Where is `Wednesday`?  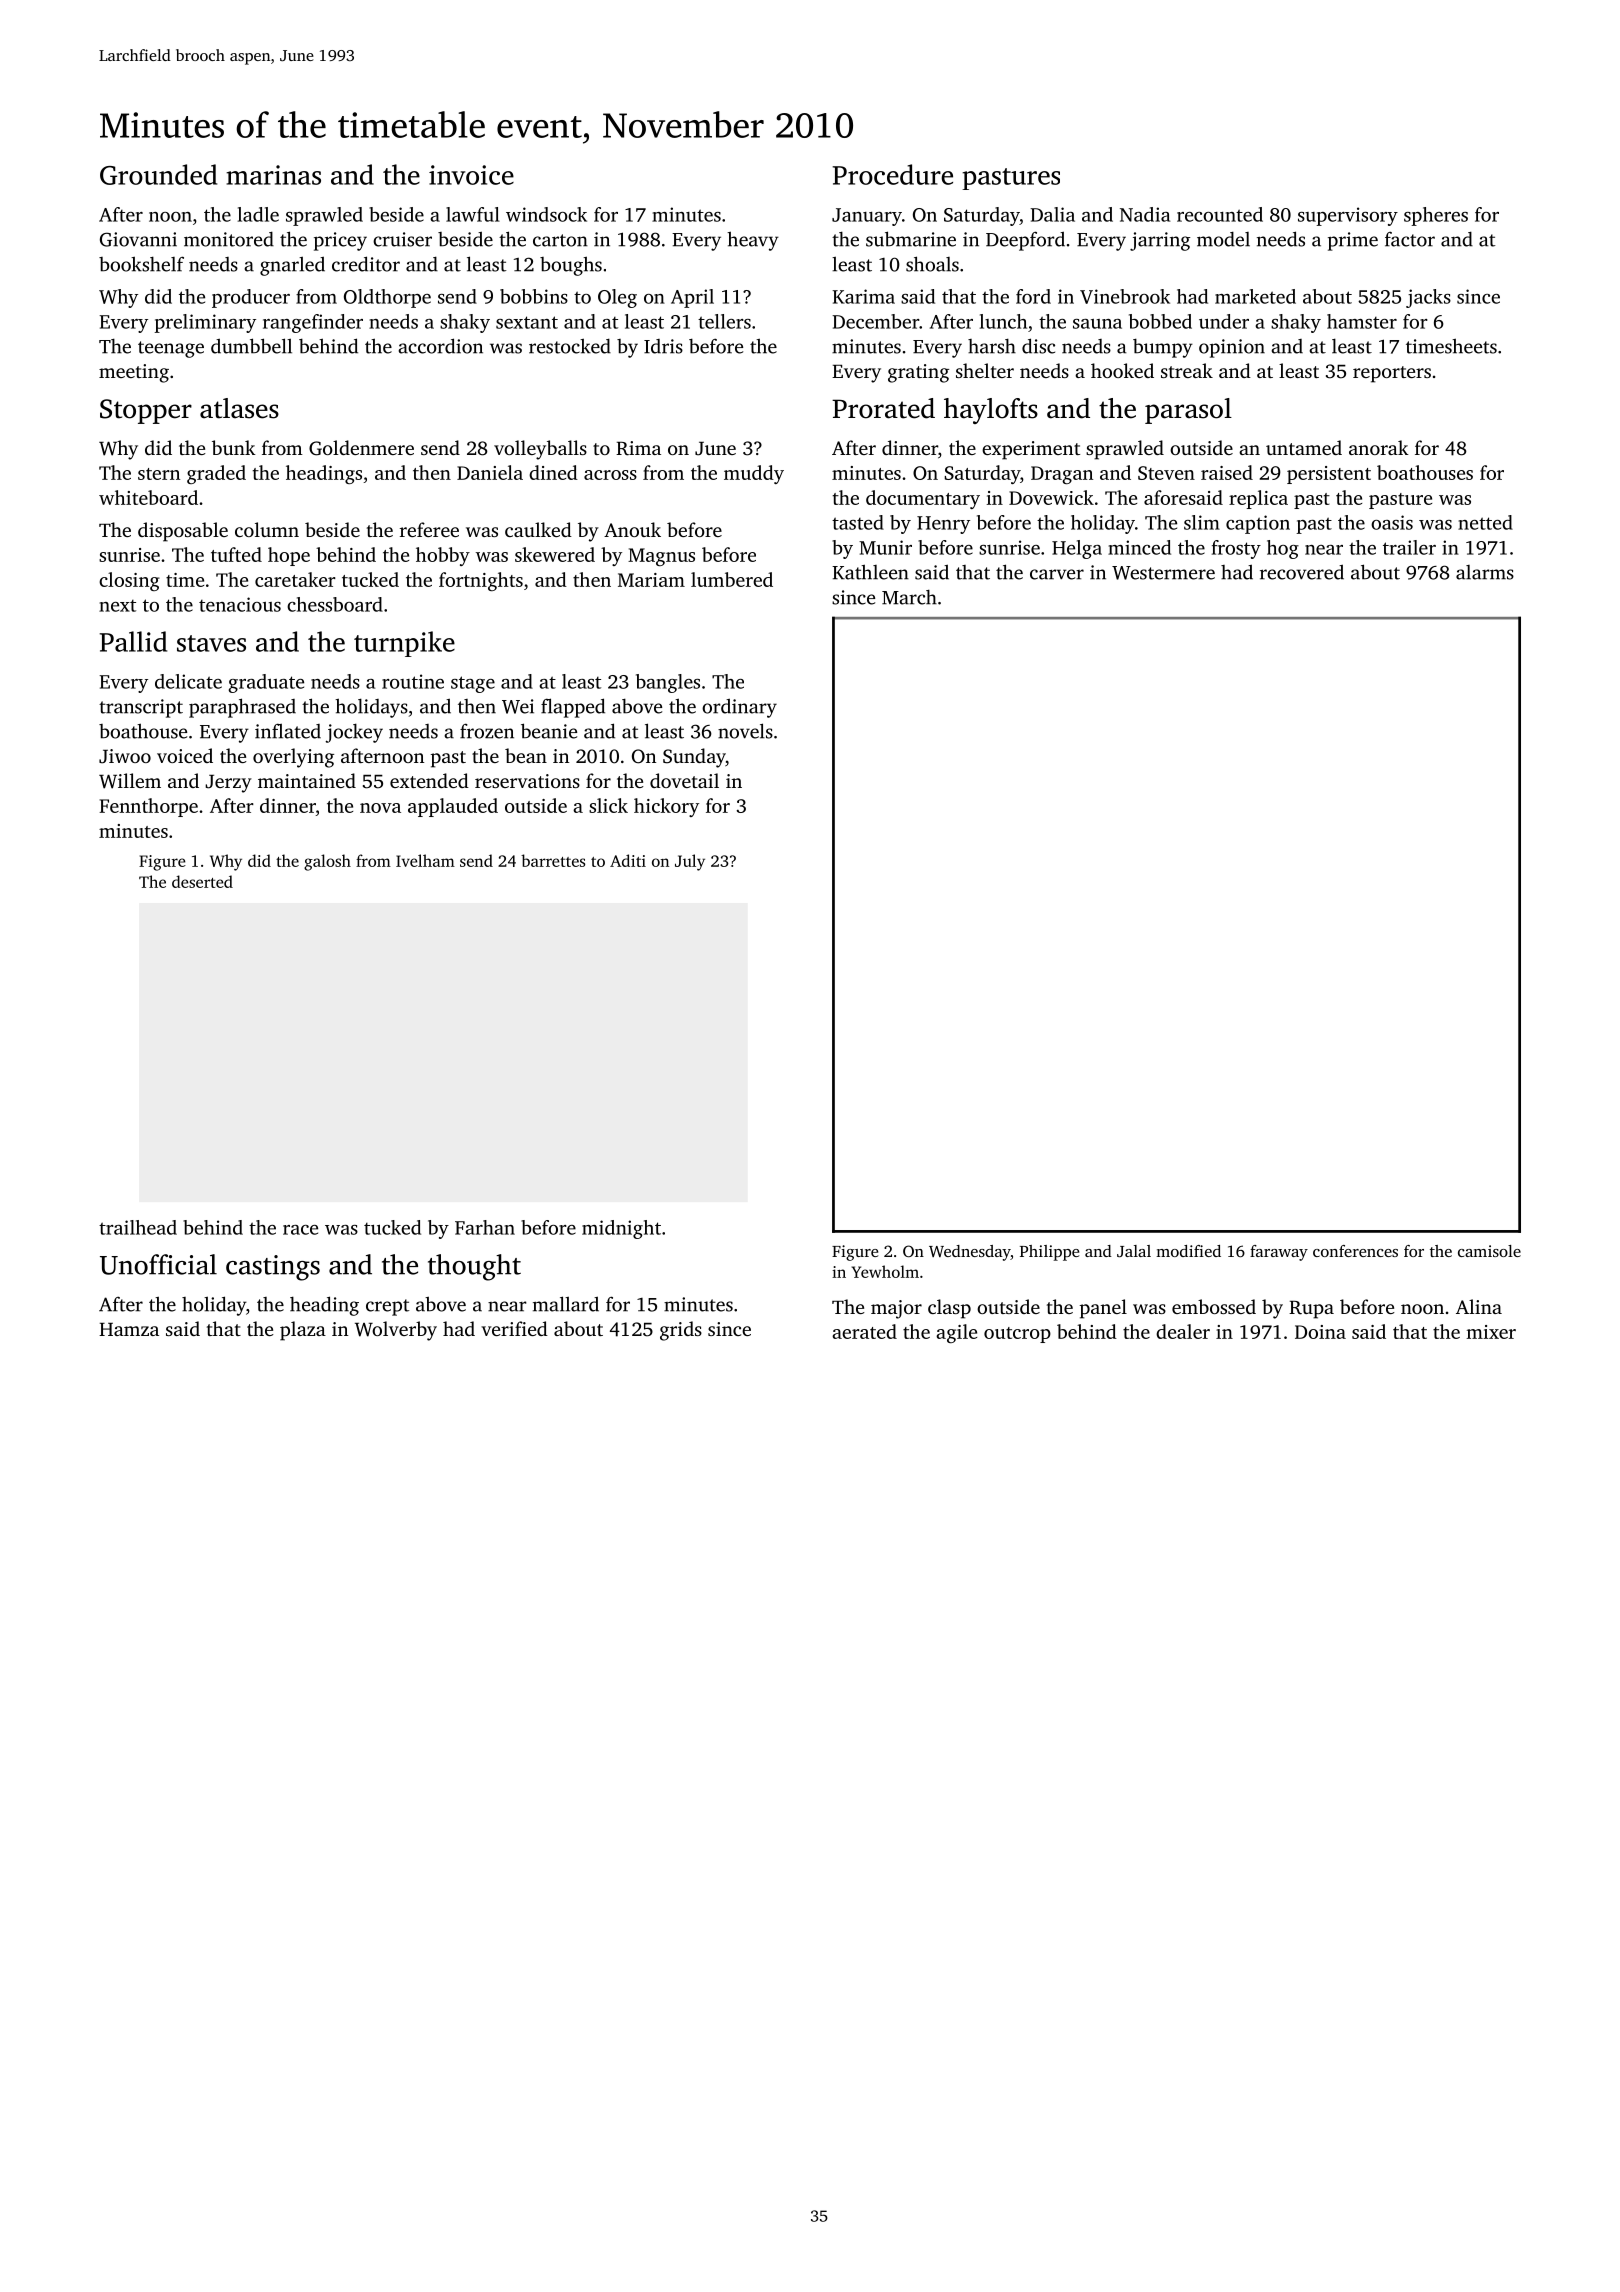
Wednesday is located at coordinates (970, 1253).
